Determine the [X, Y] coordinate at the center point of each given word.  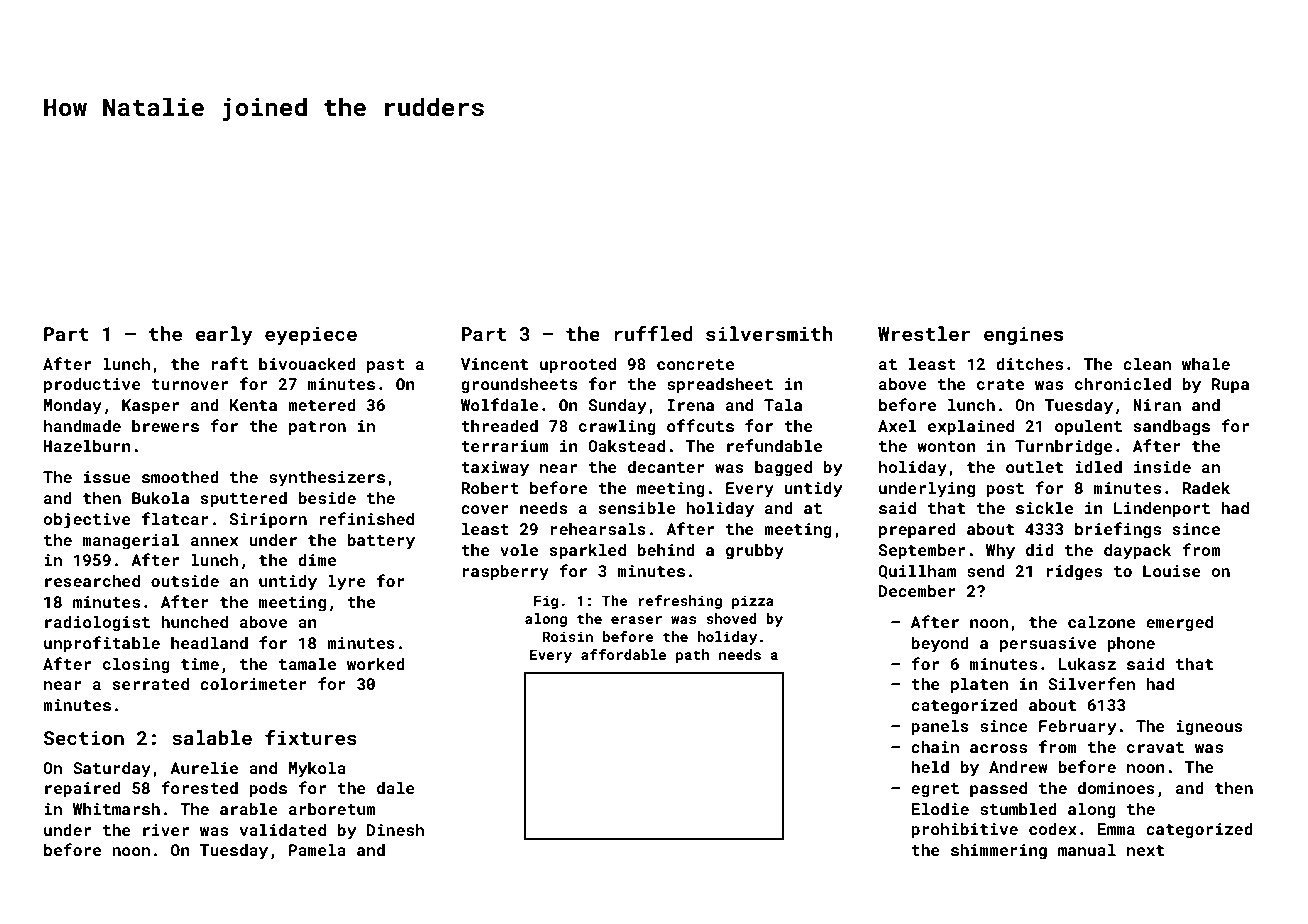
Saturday [112, 770]
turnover [189, 384]
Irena [691, 405]
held [930, 767]
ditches [1029, 364]
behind [666, 550]
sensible [637, 508]
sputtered [243, 500]
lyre [347, 583]
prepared [917, 531]
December [917, 591]
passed [998, 790]
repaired [83, 790]
